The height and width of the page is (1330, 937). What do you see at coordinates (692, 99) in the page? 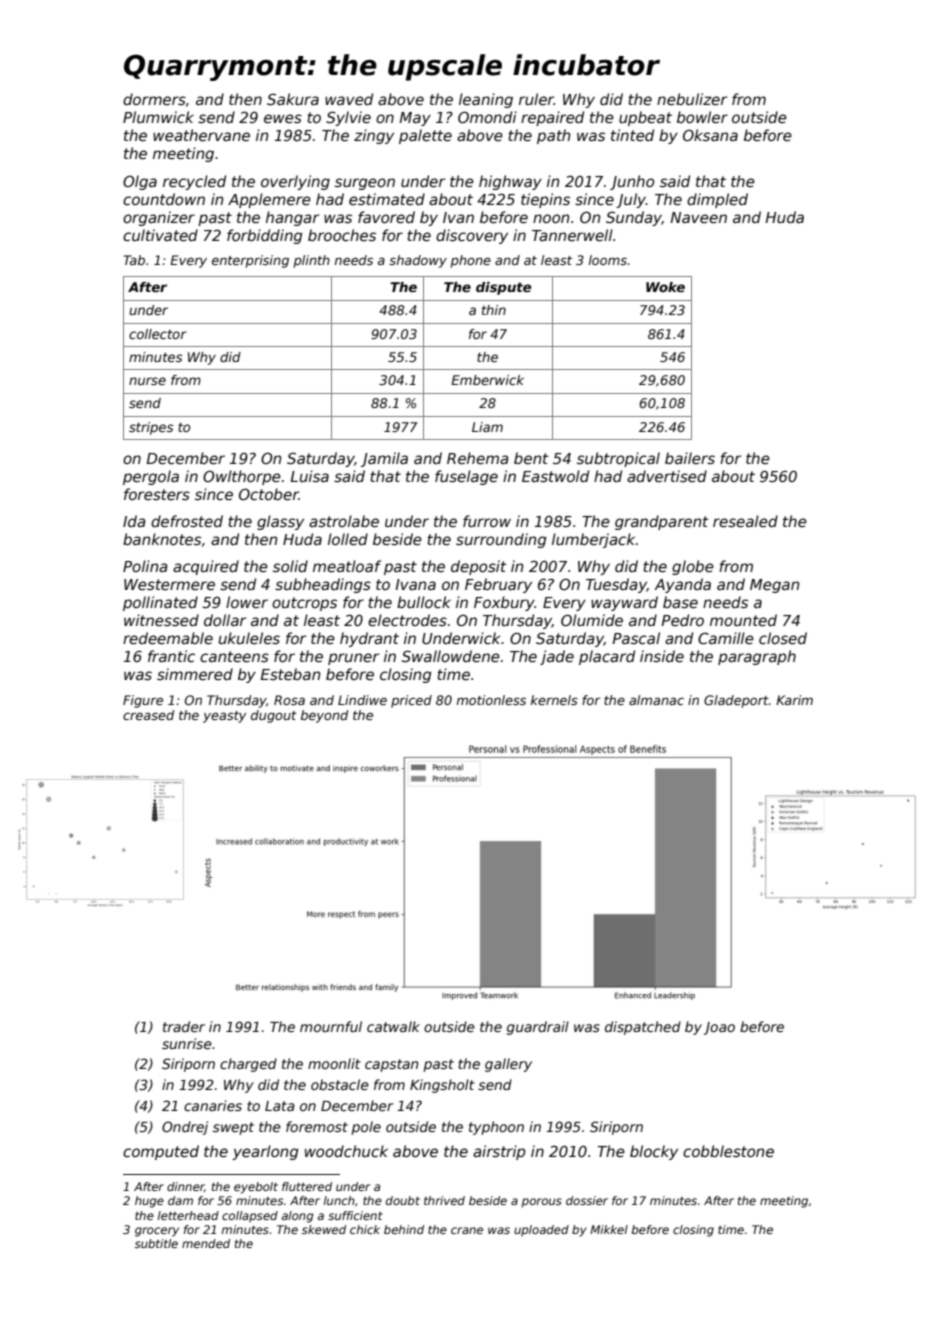
I see `nebulizer` at bounding box center [692, 99].
